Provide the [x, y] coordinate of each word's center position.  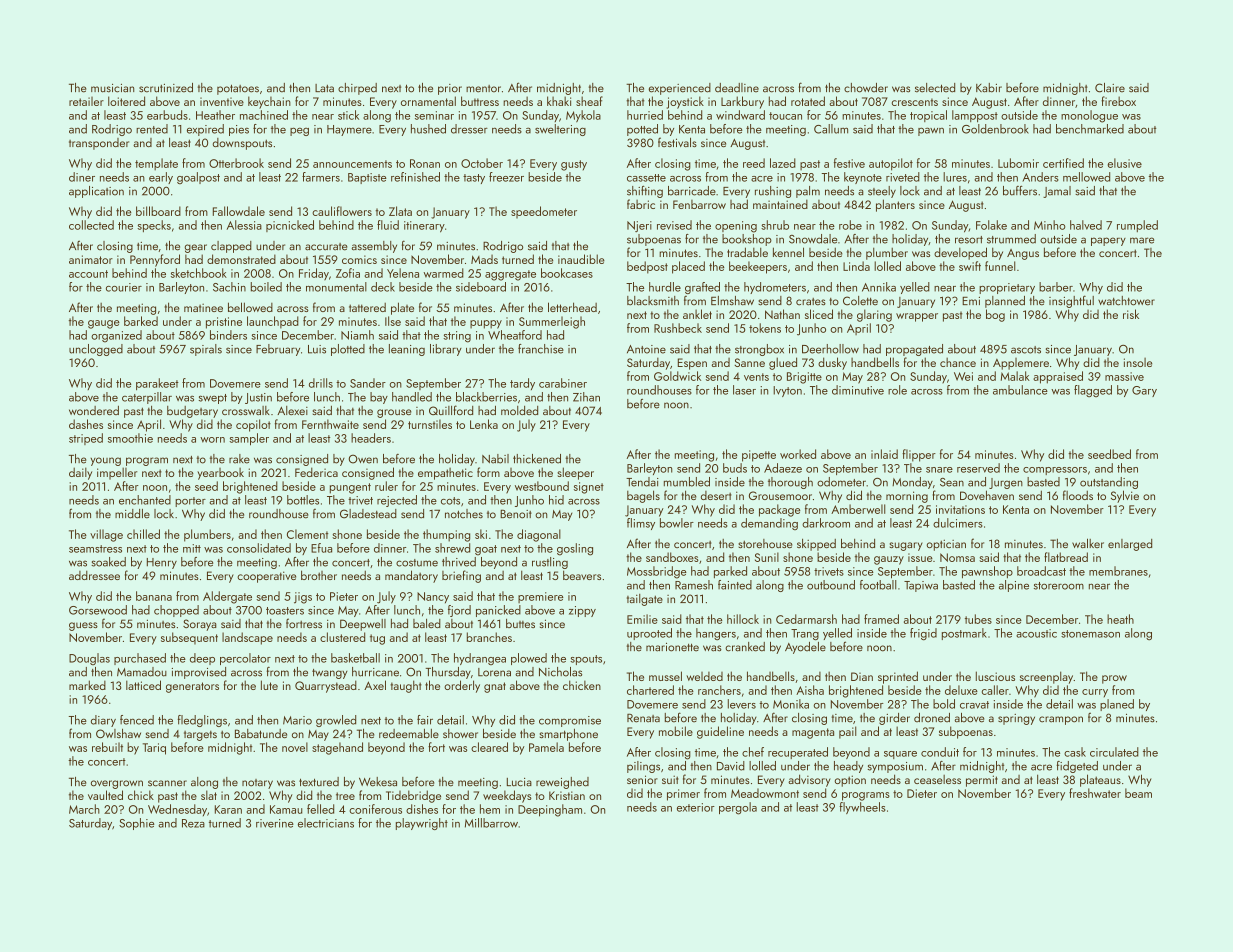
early [161, 178]
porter [190, 502]
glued [783, 363]
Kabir [989, 88]
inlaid [884, 454]
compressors [1055, 471]
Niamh [357, 335]
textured [319, 782]
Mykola [583, 116]
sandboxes [672, 557]
